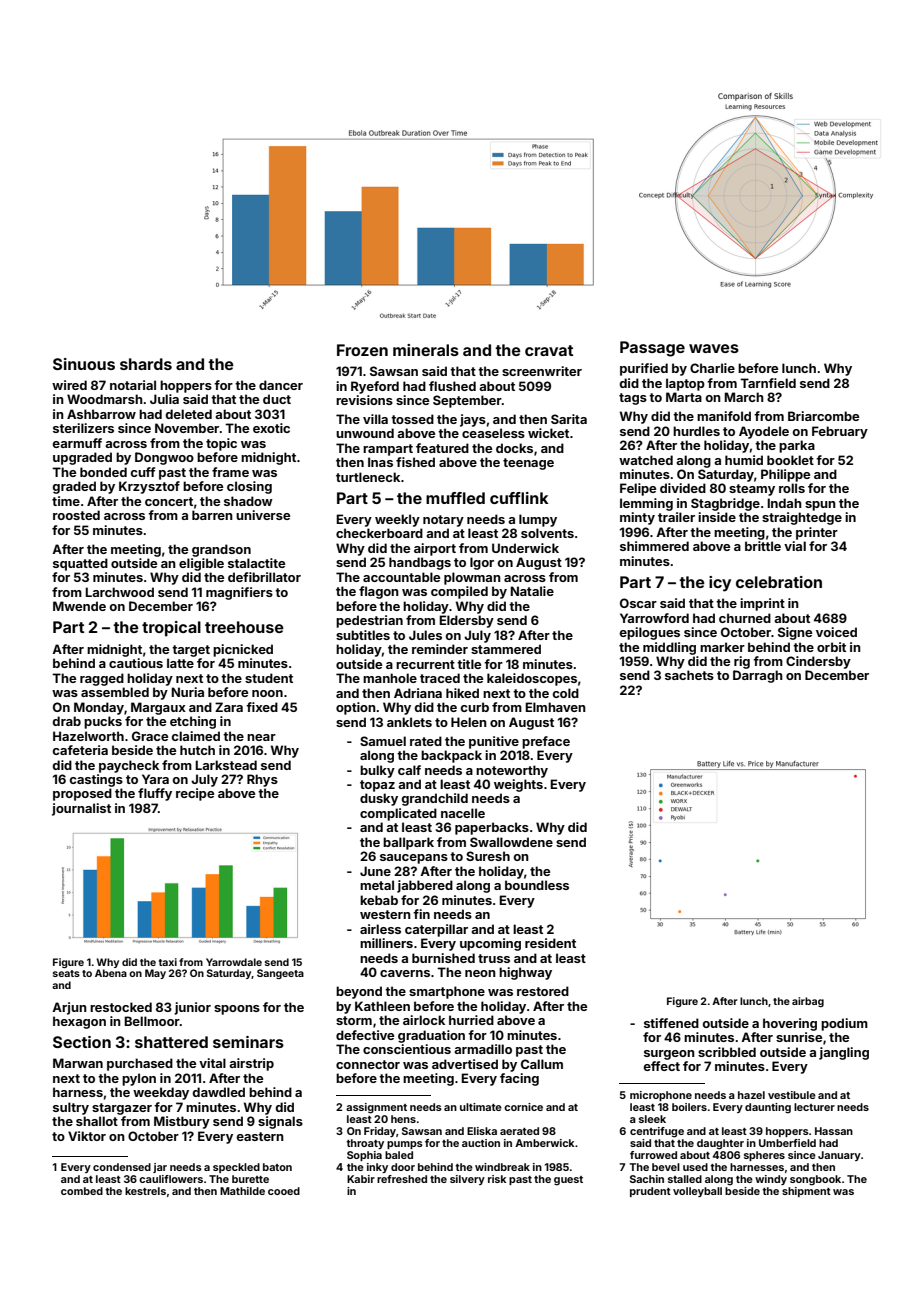  I want to click on Mistbury, so click(182, 1122).
